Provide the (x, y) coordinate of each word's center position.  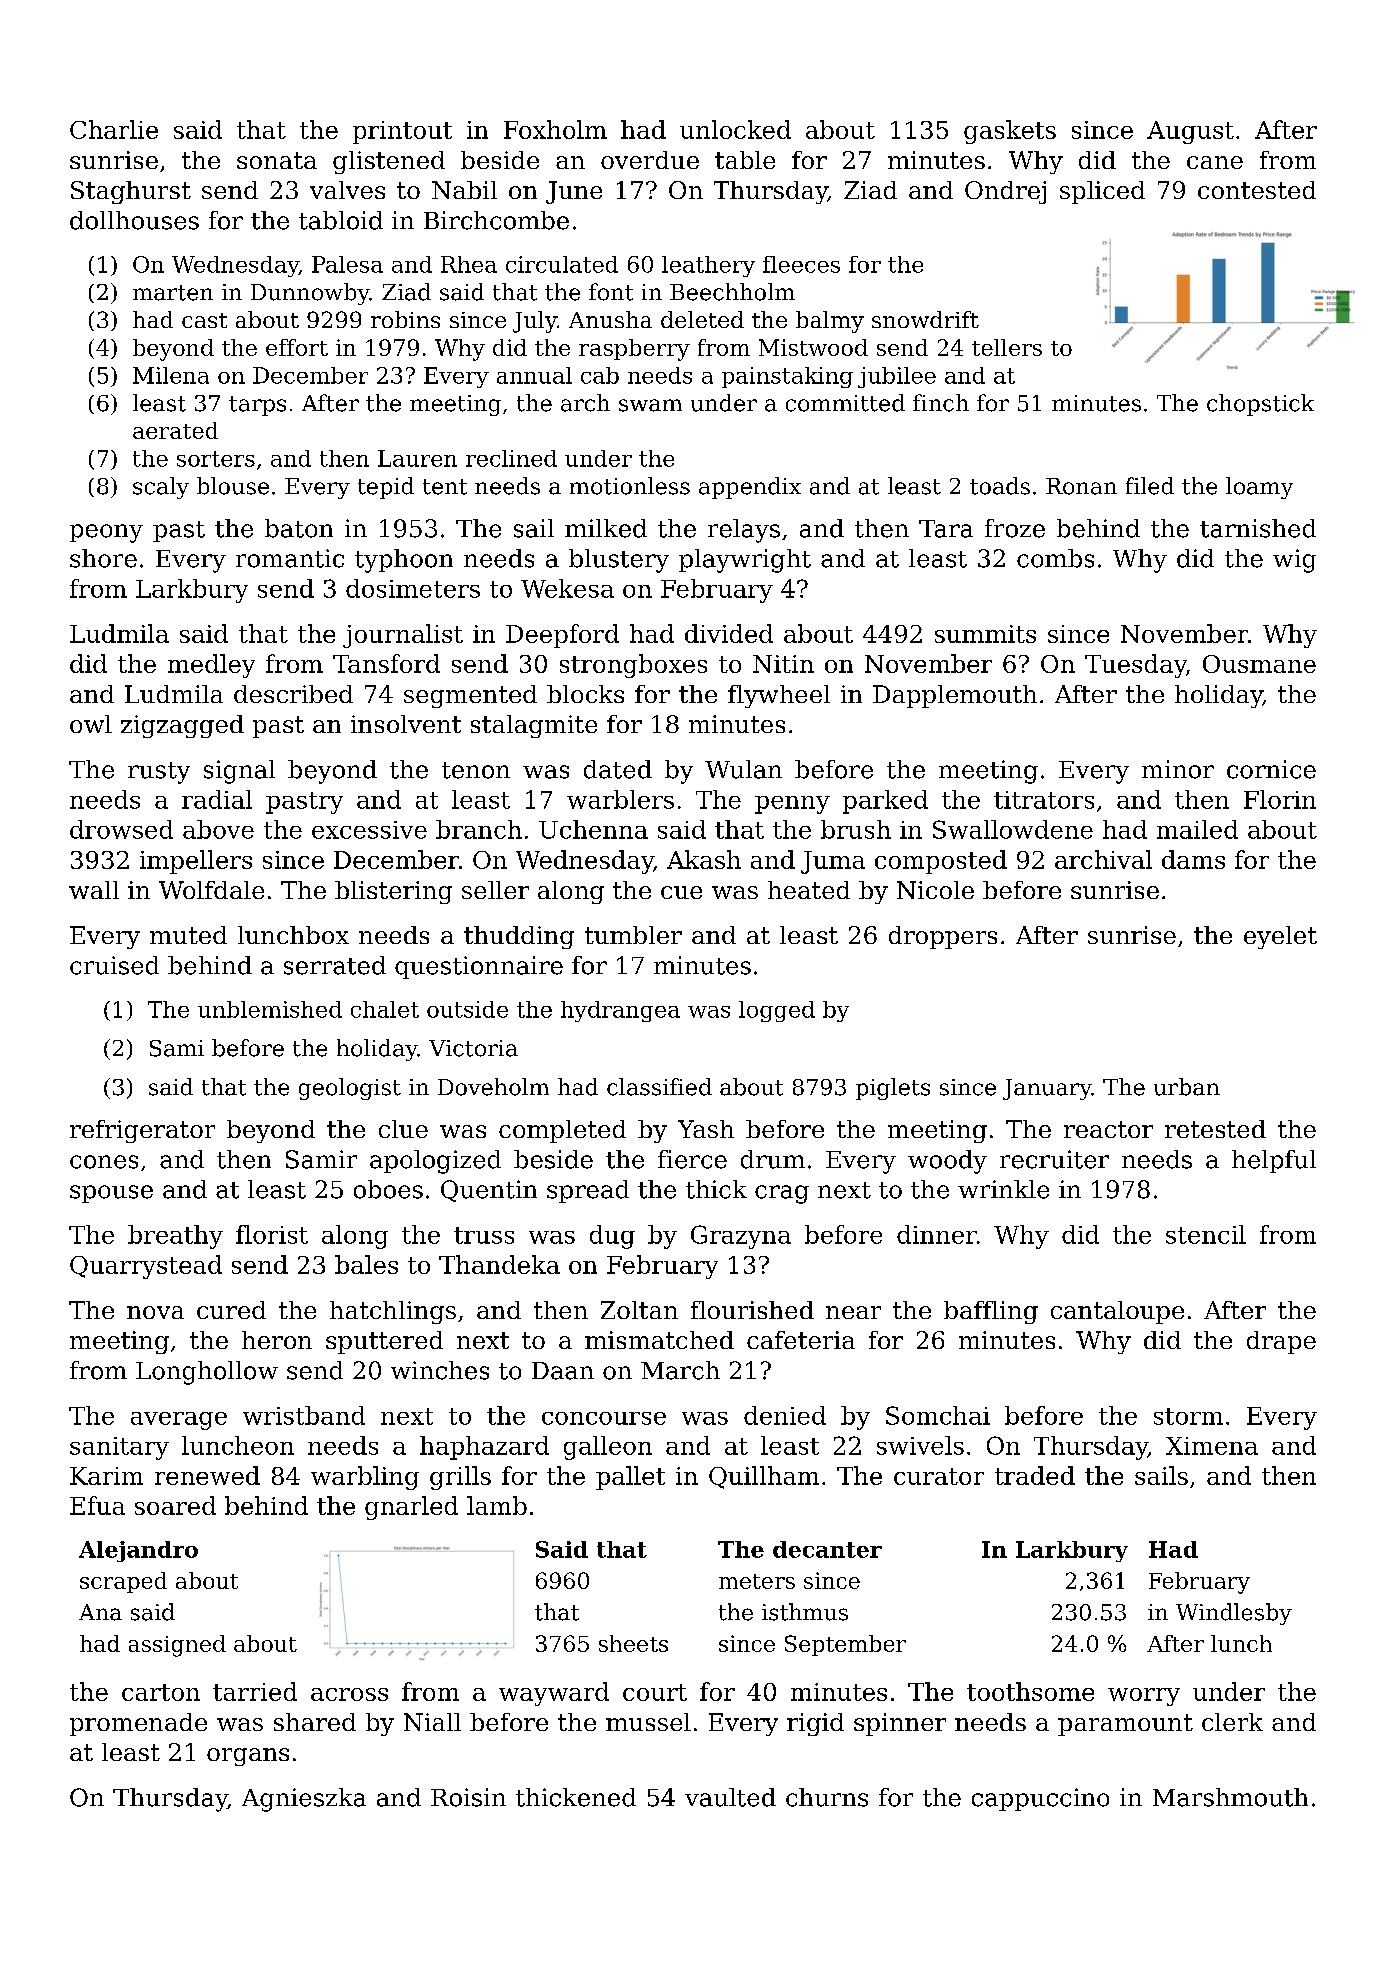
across (349, 1694)
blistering (393, 892)
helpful (1274, 1161)
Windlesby (1234, 1614)
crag (782, 1194)
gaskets (1010, 132)
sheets (633, 1643)
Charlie (114, 129)
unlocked (735, 129)
